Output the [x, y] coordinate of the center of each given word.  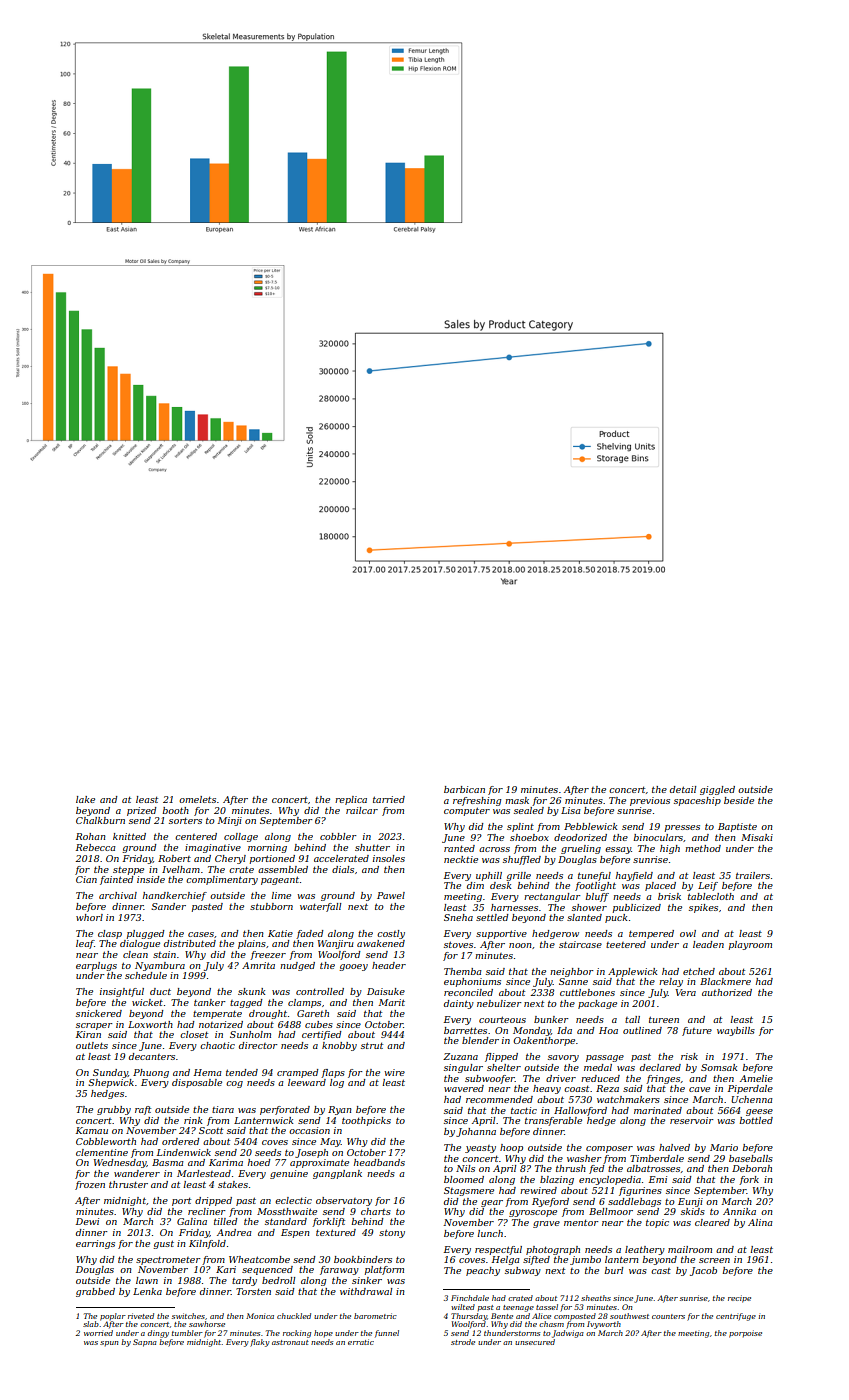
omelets [197, 799]
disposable [197, 1083]
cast [661, 1271]
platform [384, 1270]
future [697, 1031]
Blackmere [725, 981]
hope [323, 1333]
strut [372, 1045]
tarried [389, 799]
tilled [226, 1221]
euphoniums [472, 982]
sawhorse [207, 1324]
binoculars [658, 837]
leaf [85, 944]
